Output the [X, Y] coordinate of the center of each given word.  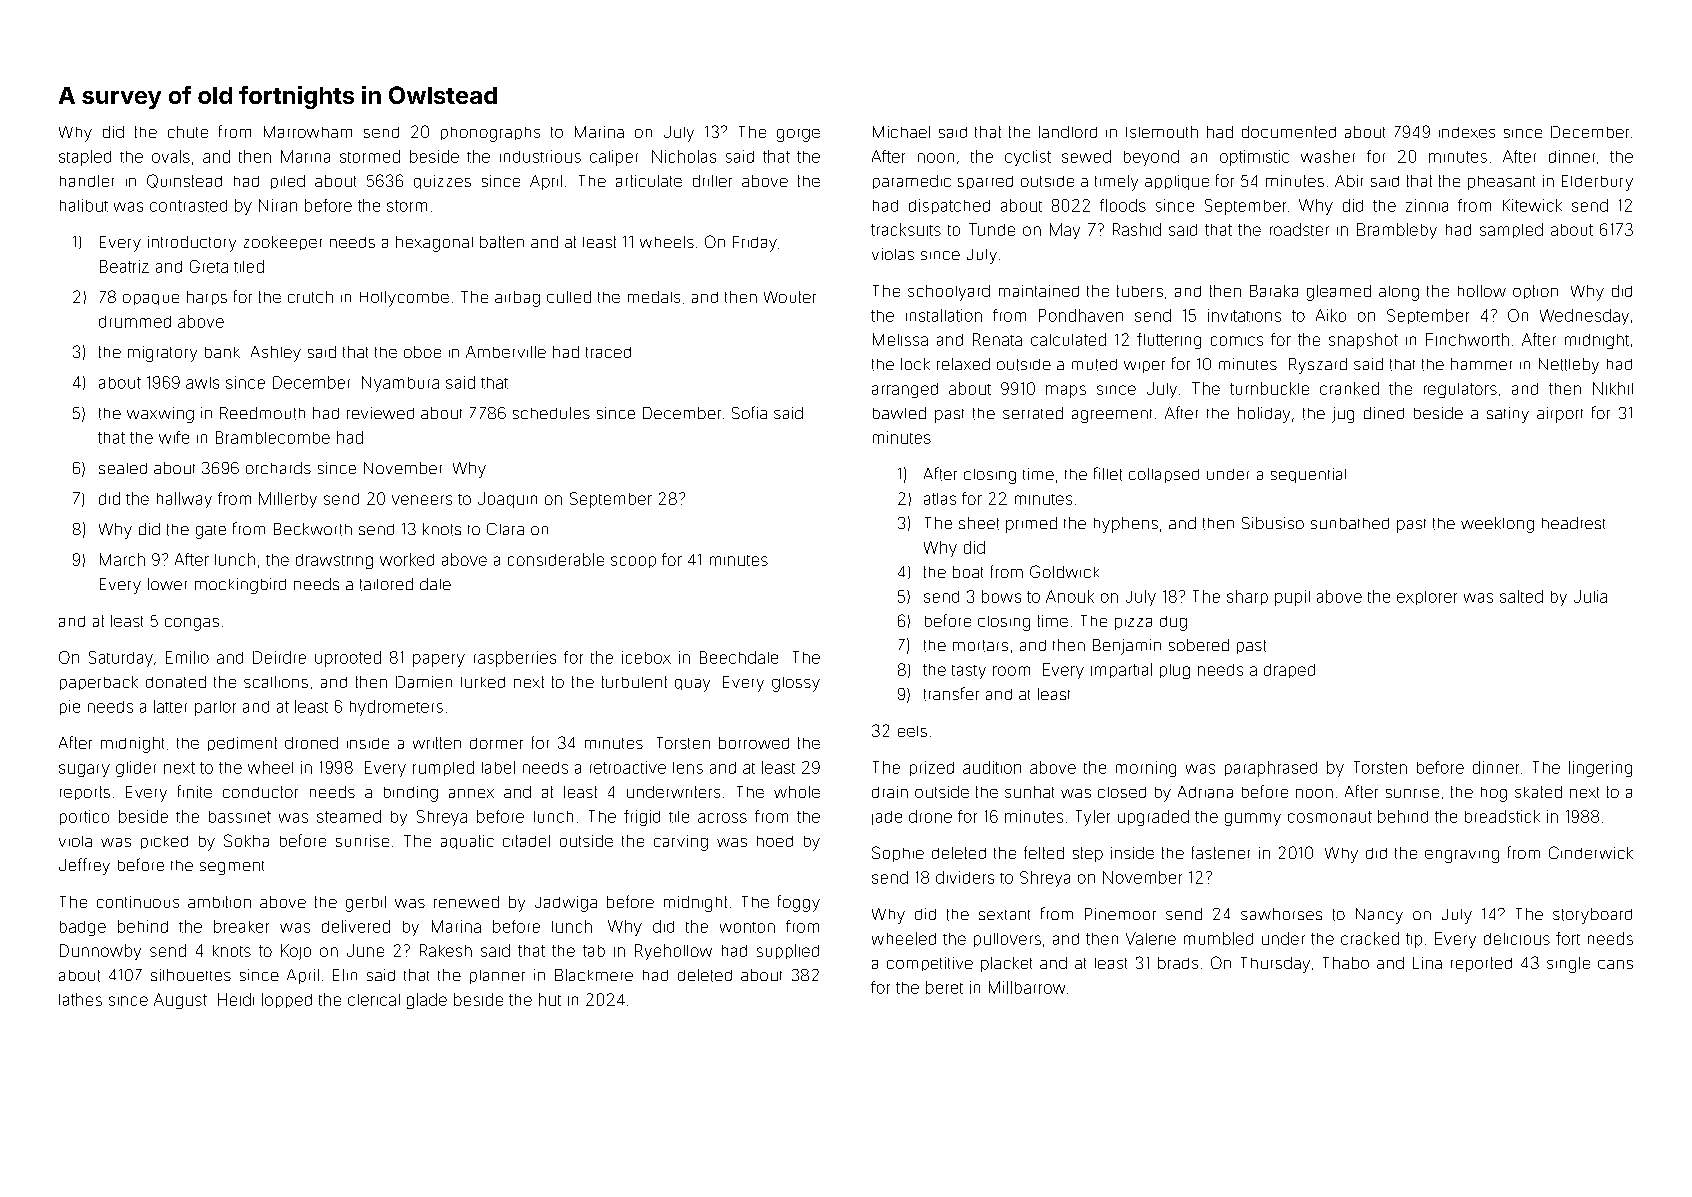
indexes [1467, 132]
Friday [755, 244]
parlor [215, 708]
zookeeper [283, 243]
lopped [287, 1000]
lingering [1600, 769]
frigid [642, 818]
